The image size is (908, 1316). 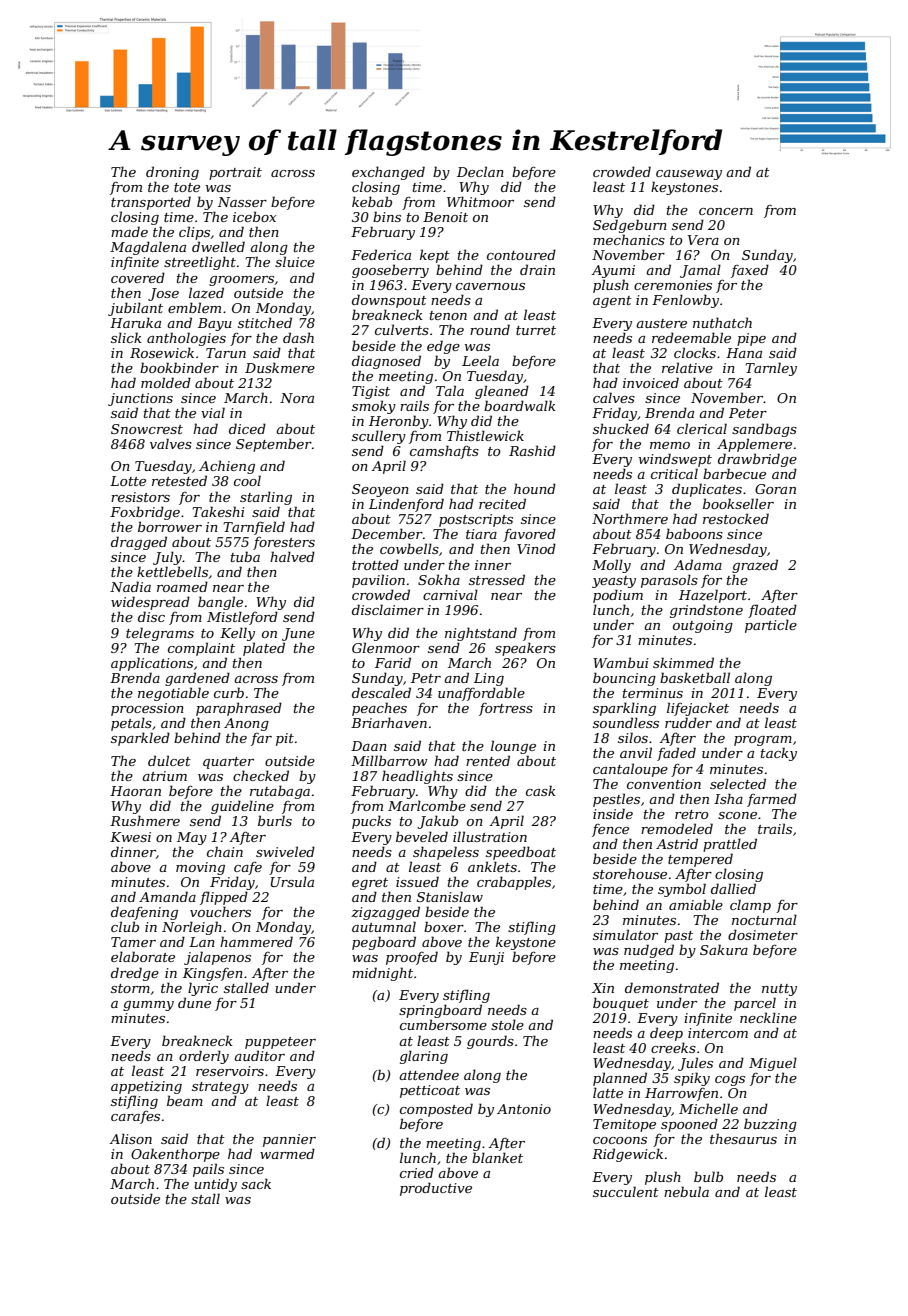 I want to click on causeway, so click(x=689, y=175).
